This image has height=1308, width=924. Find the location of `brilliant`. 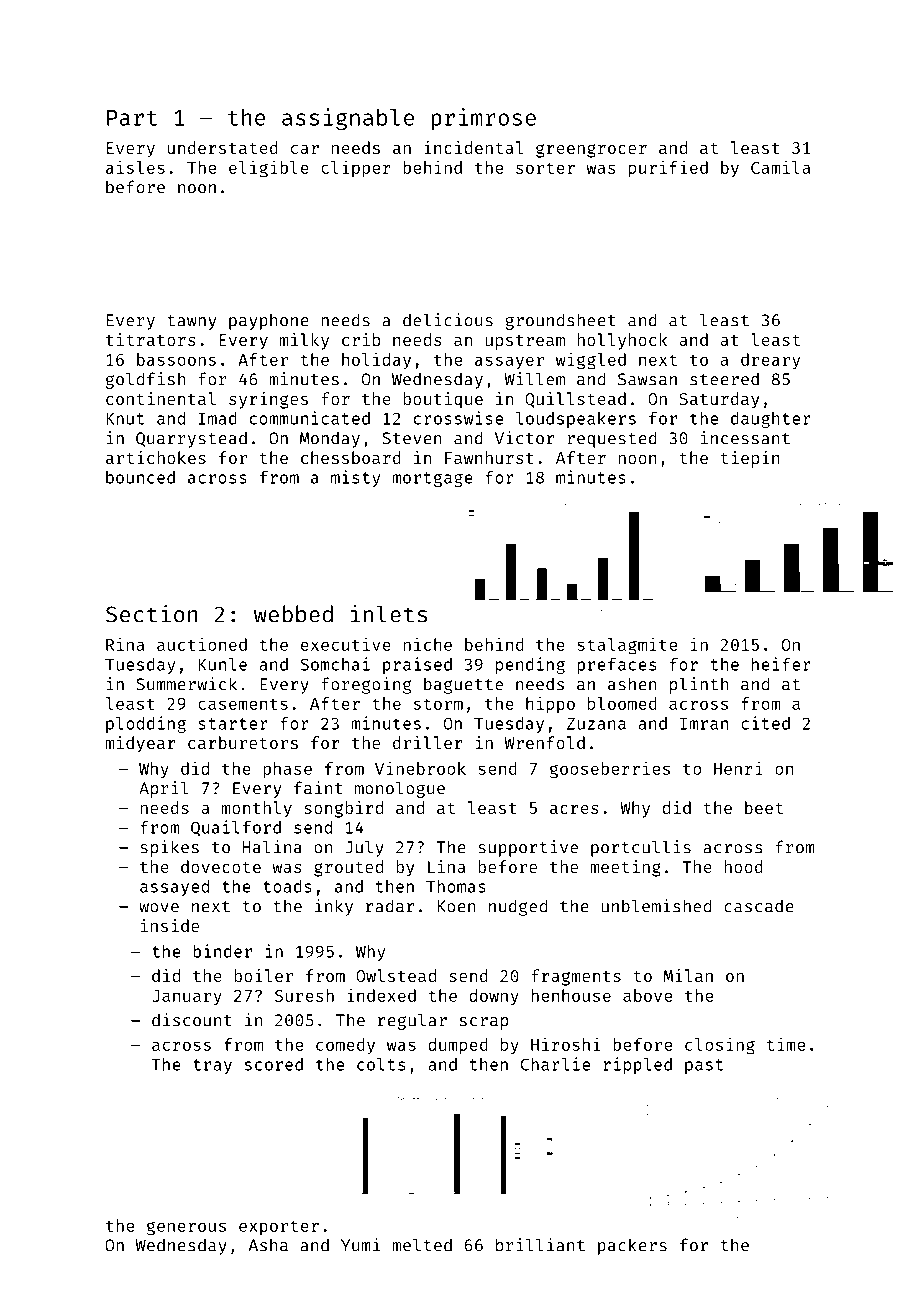

brilliant is located at coordinates (540, 1245).
